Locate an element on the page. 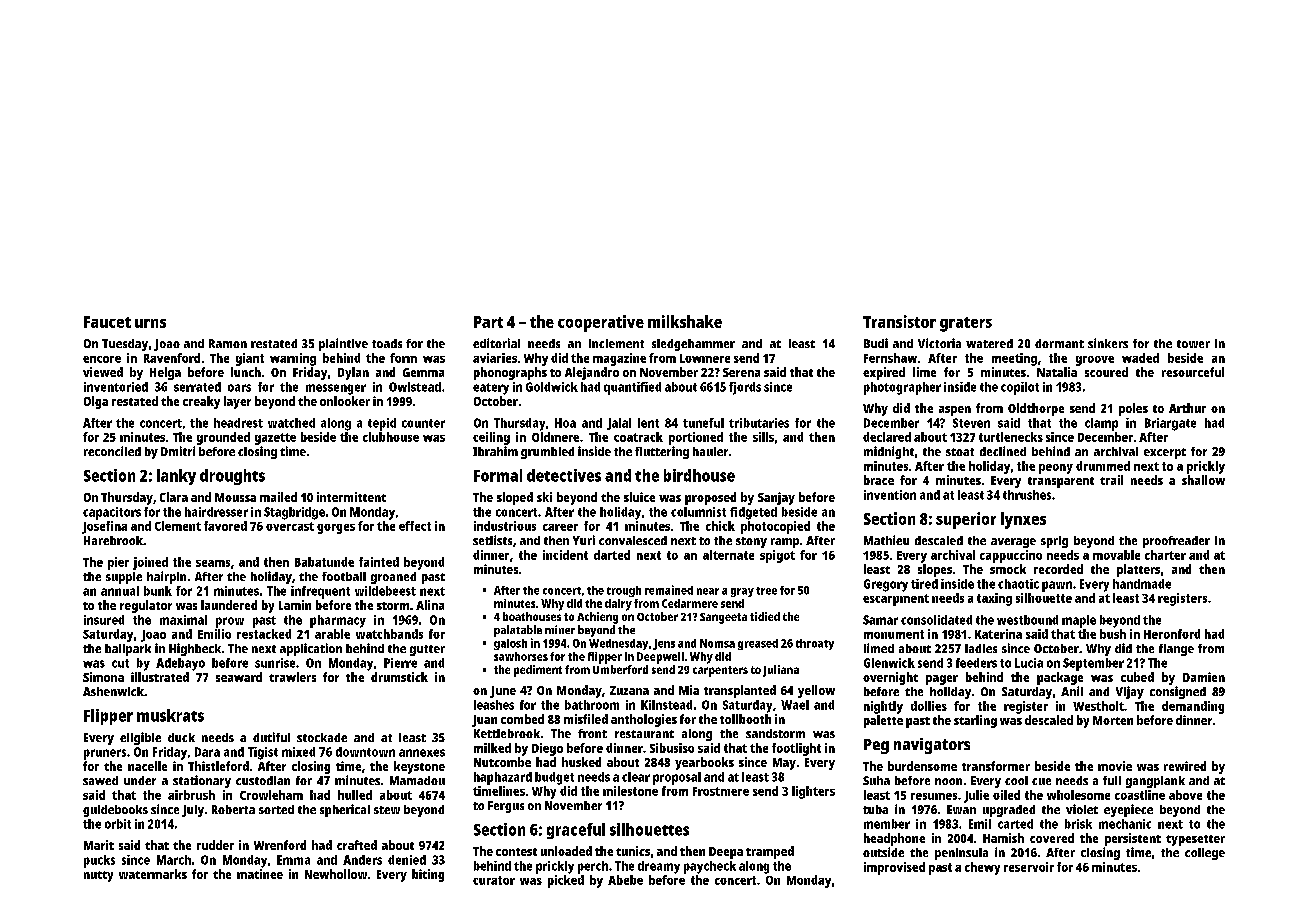 The image size is (1308, 924). proofreader is located at coordinates (1176, 542).
